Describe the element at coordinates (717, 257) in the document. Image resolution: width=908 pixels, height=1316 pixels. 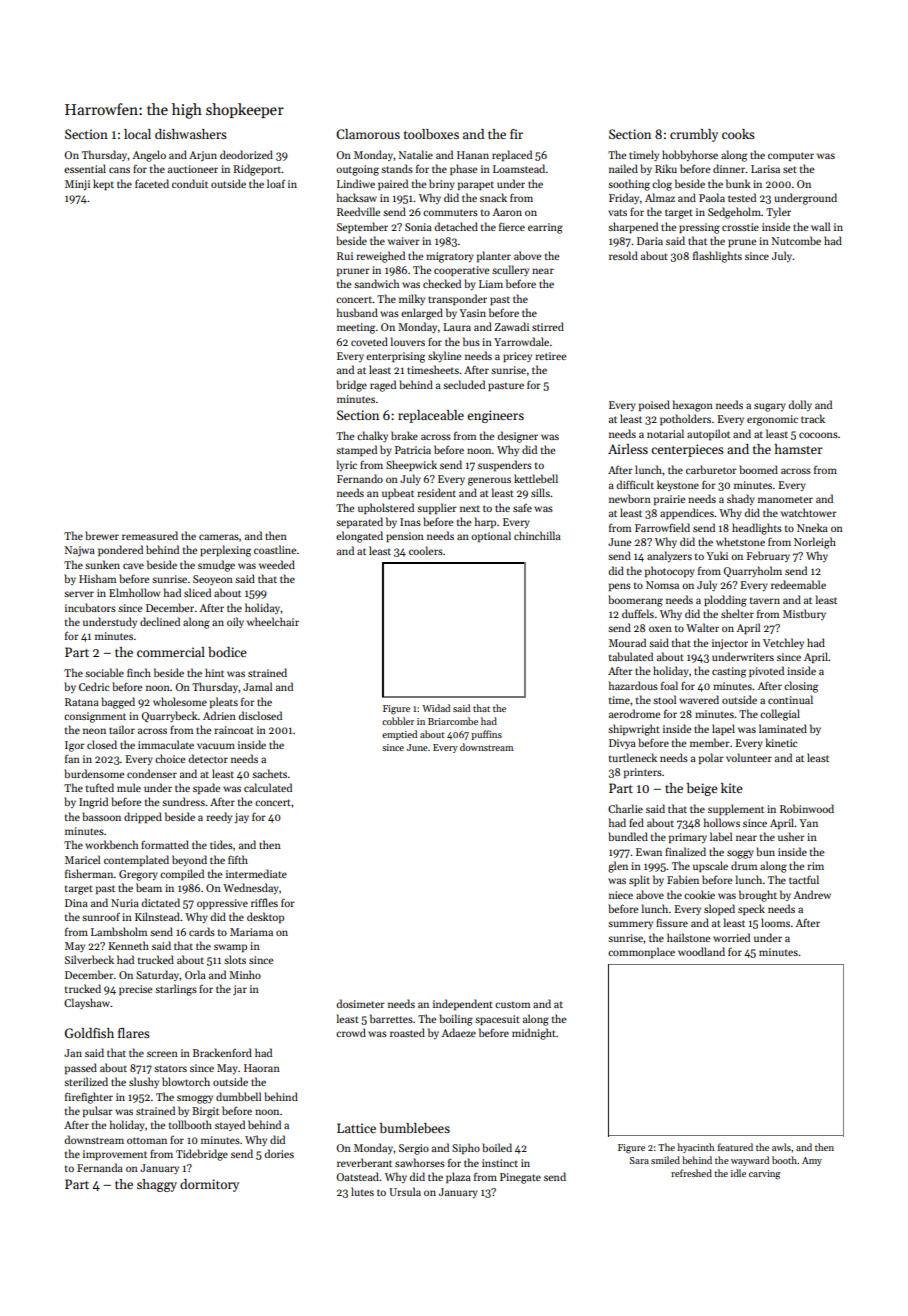
I see `flashlights` at that location.
